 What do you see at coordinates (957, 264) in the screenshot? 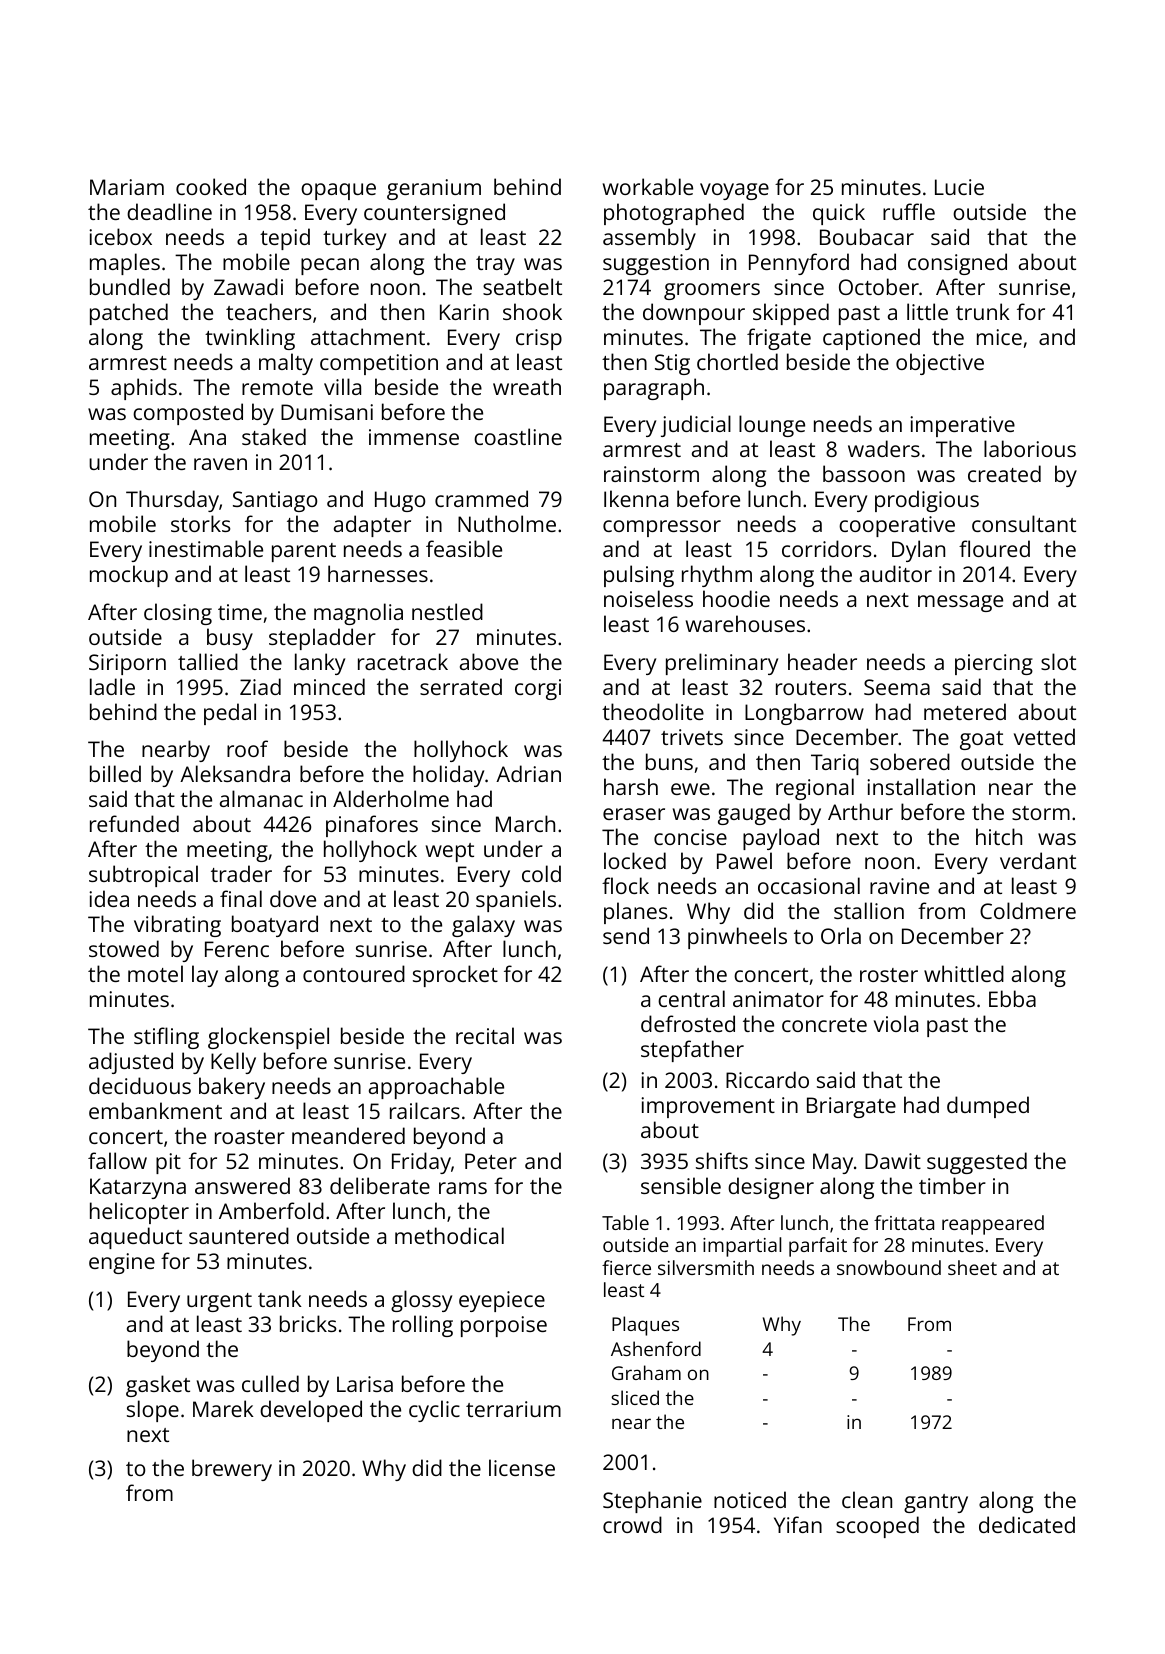
I see `consigned` at bounding box center [957, 264].
